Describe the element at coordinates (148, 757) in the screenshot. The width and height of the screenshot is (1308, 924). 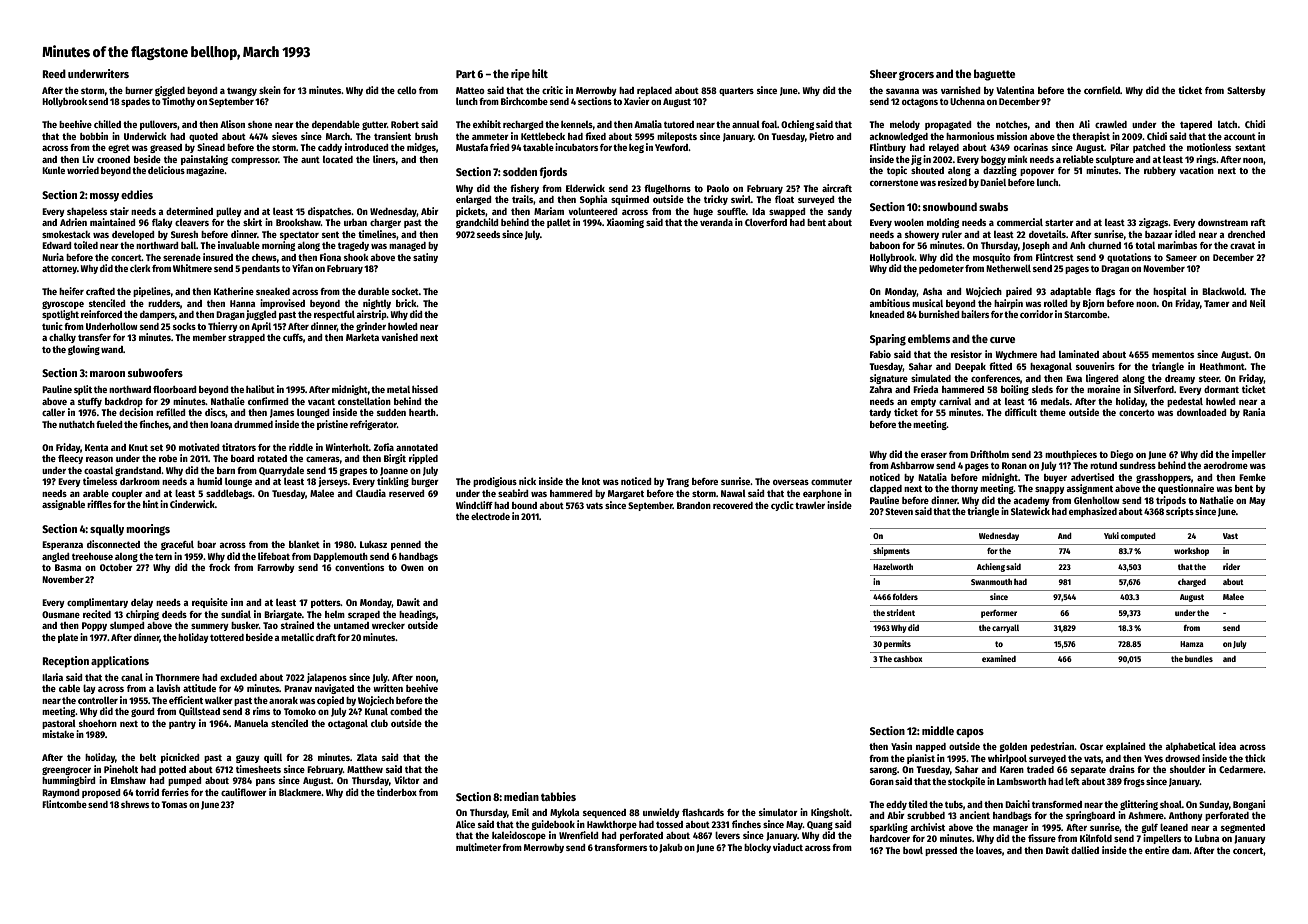
I see `belt` at that location.
